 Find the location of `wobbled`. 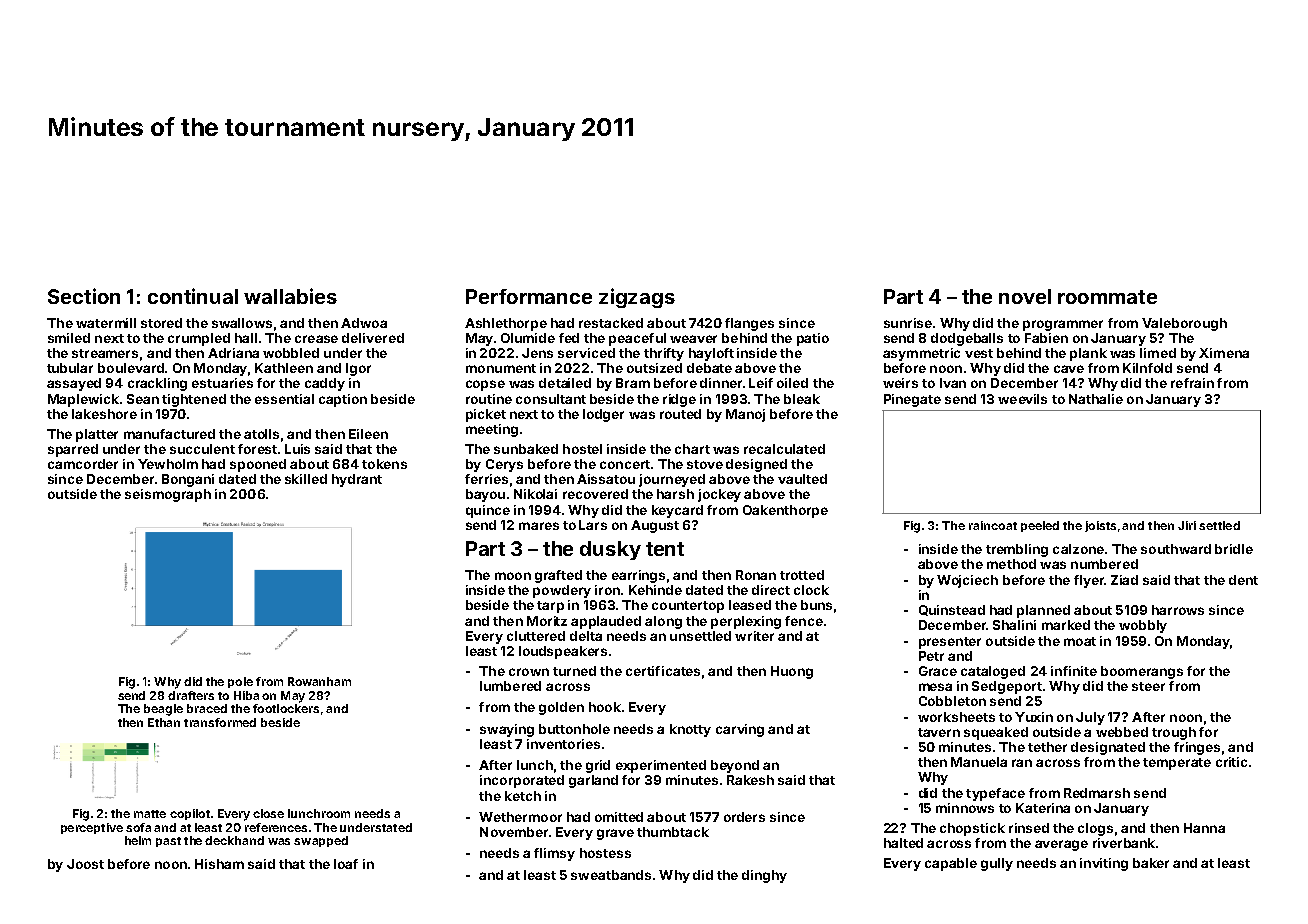

wobbled is located at coordinates (291, 353).
